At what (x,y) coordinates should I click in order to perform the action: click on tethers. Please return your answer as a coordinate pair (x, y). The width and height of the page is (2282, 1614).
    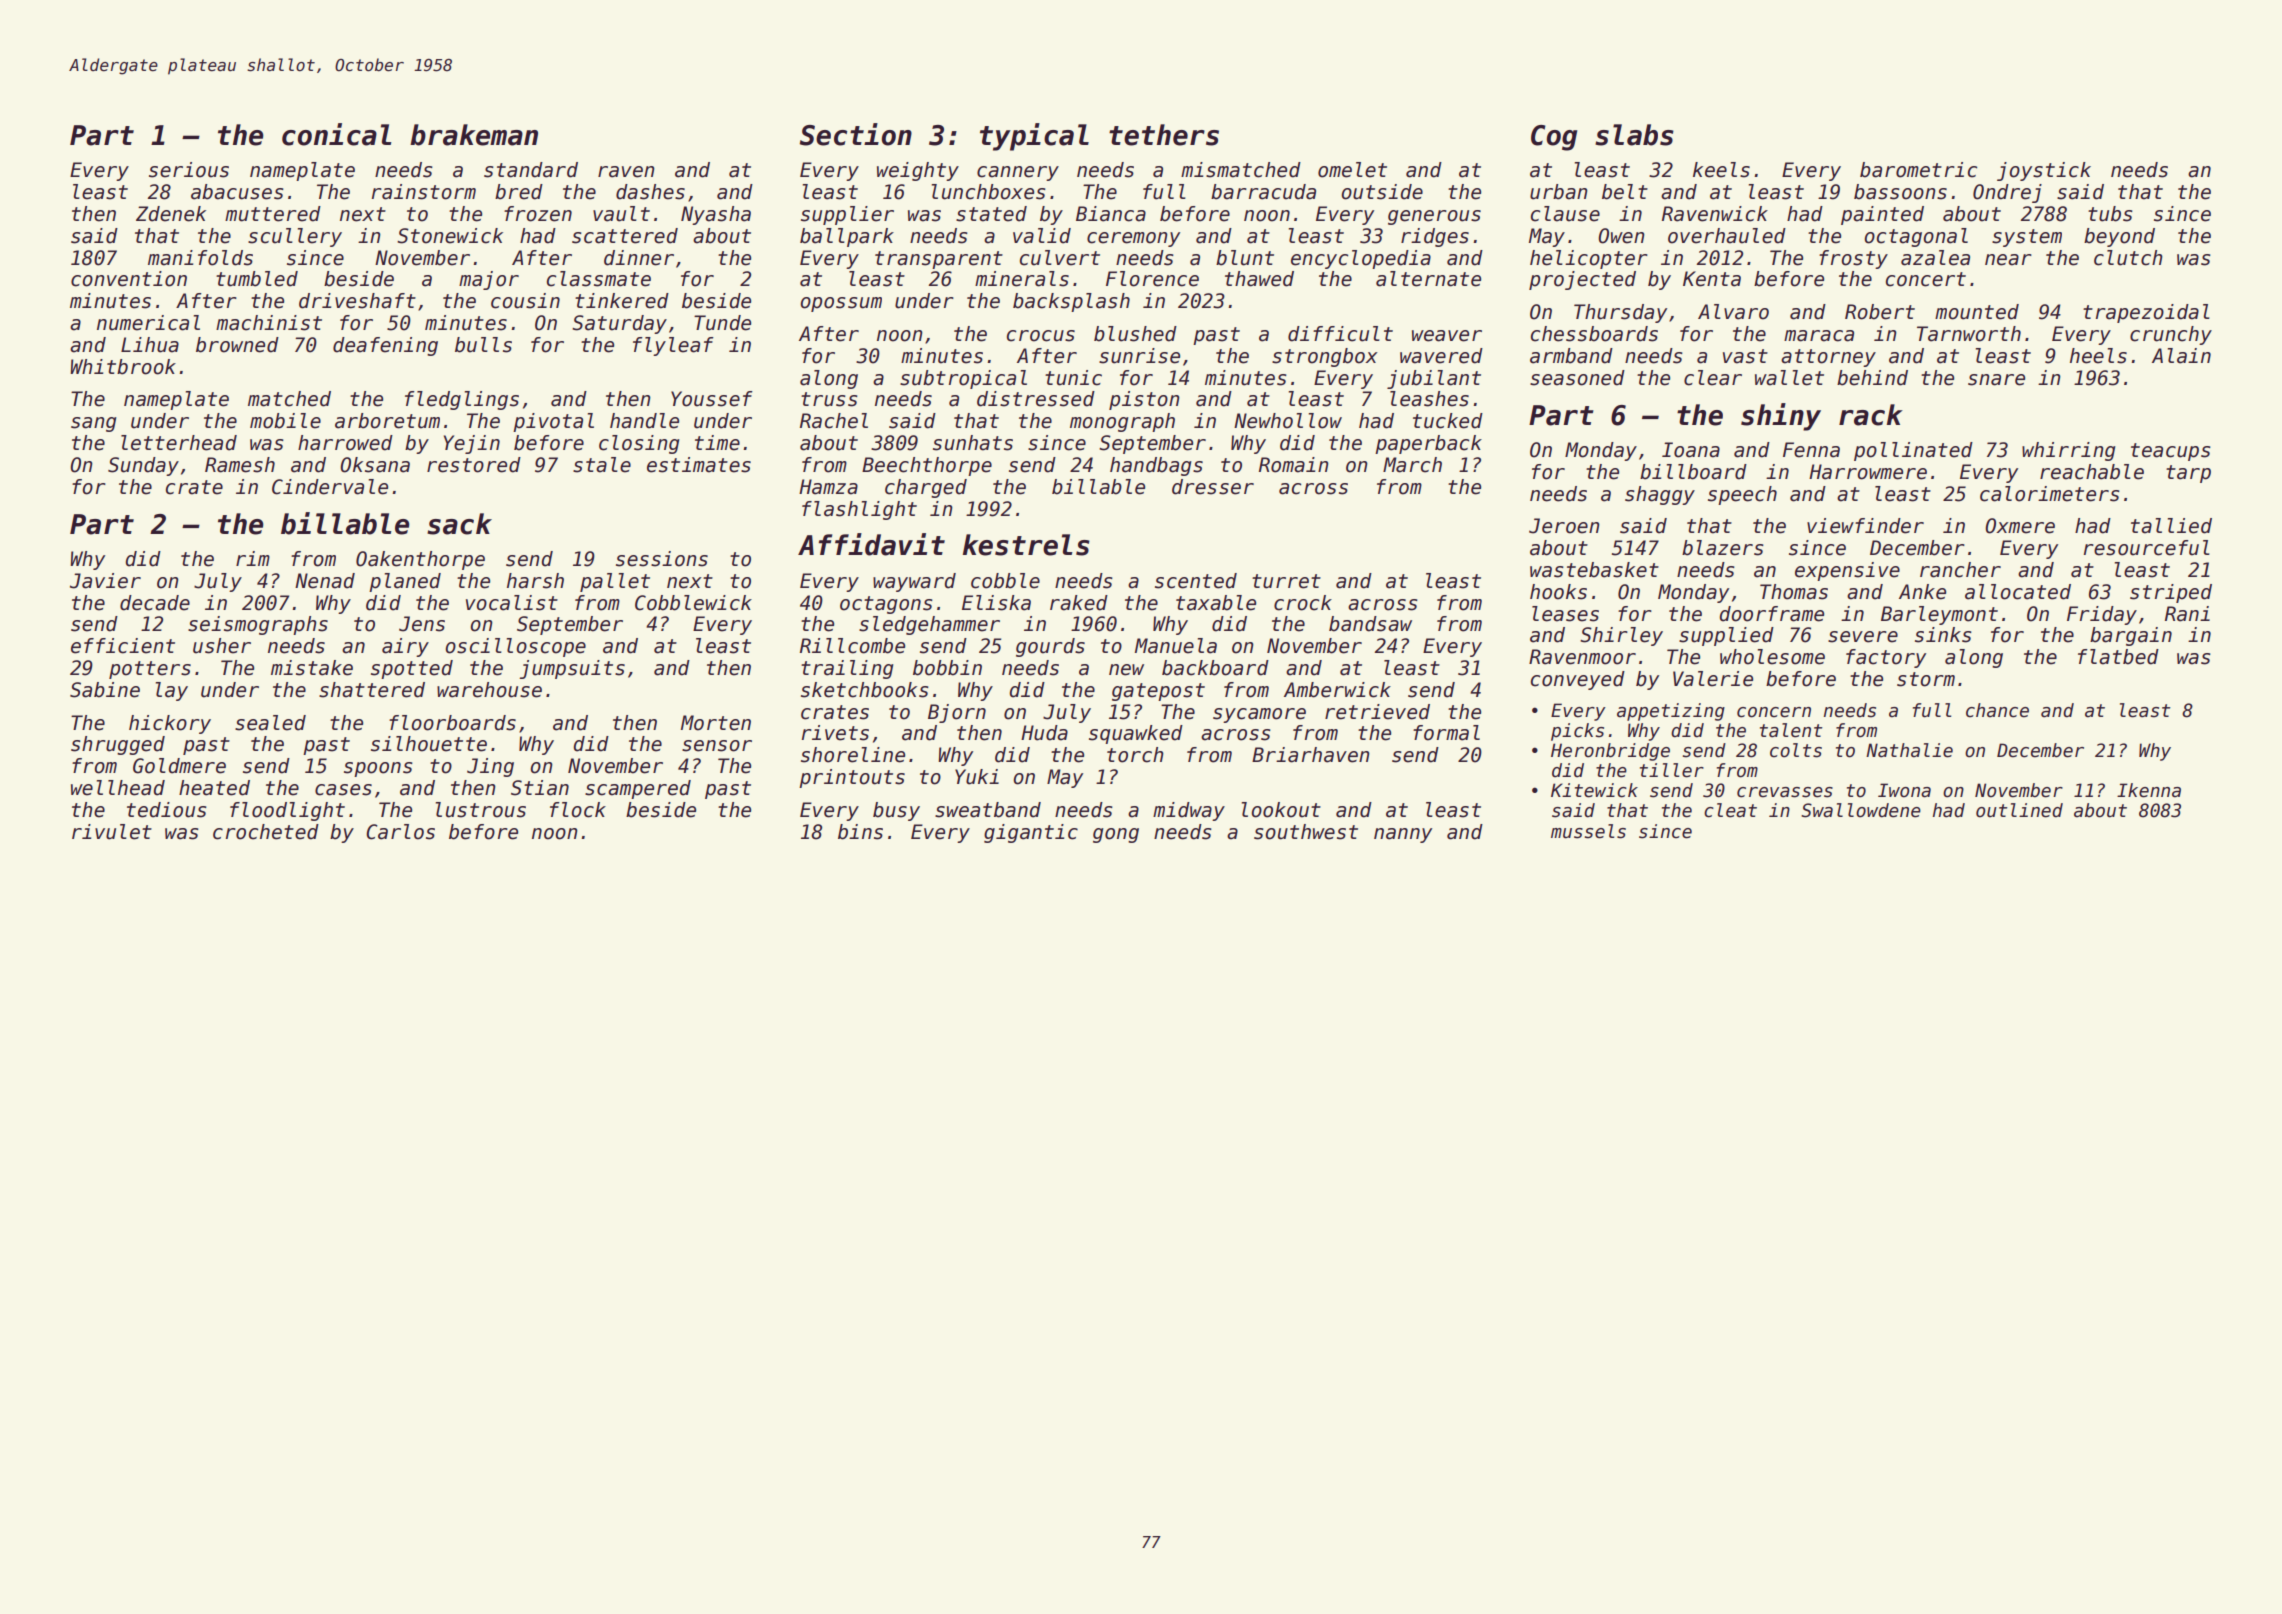
    Looking at the image, I should click on (1164, 135).
